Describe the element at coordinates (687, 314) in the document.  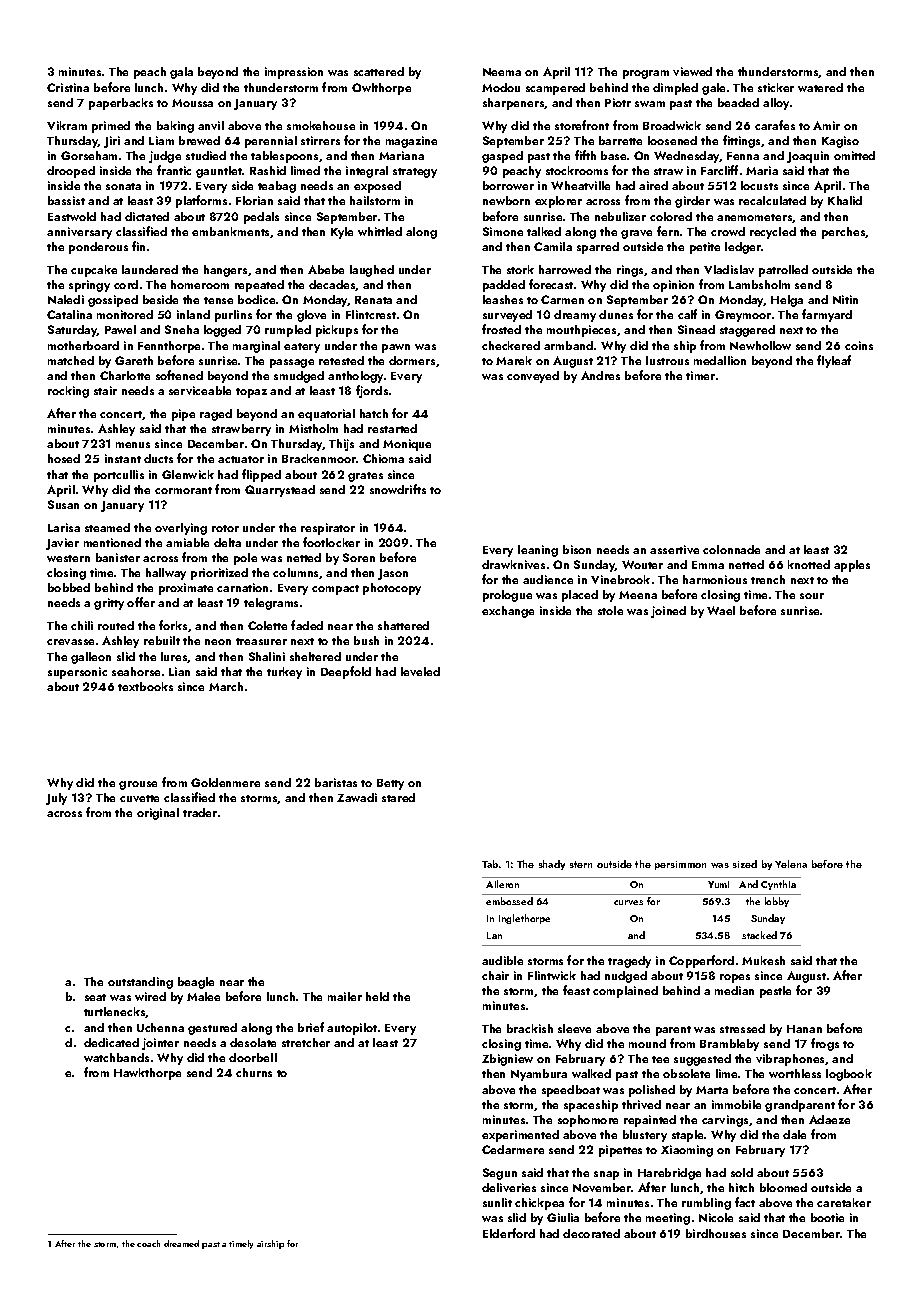
I see `calf` at that location.
